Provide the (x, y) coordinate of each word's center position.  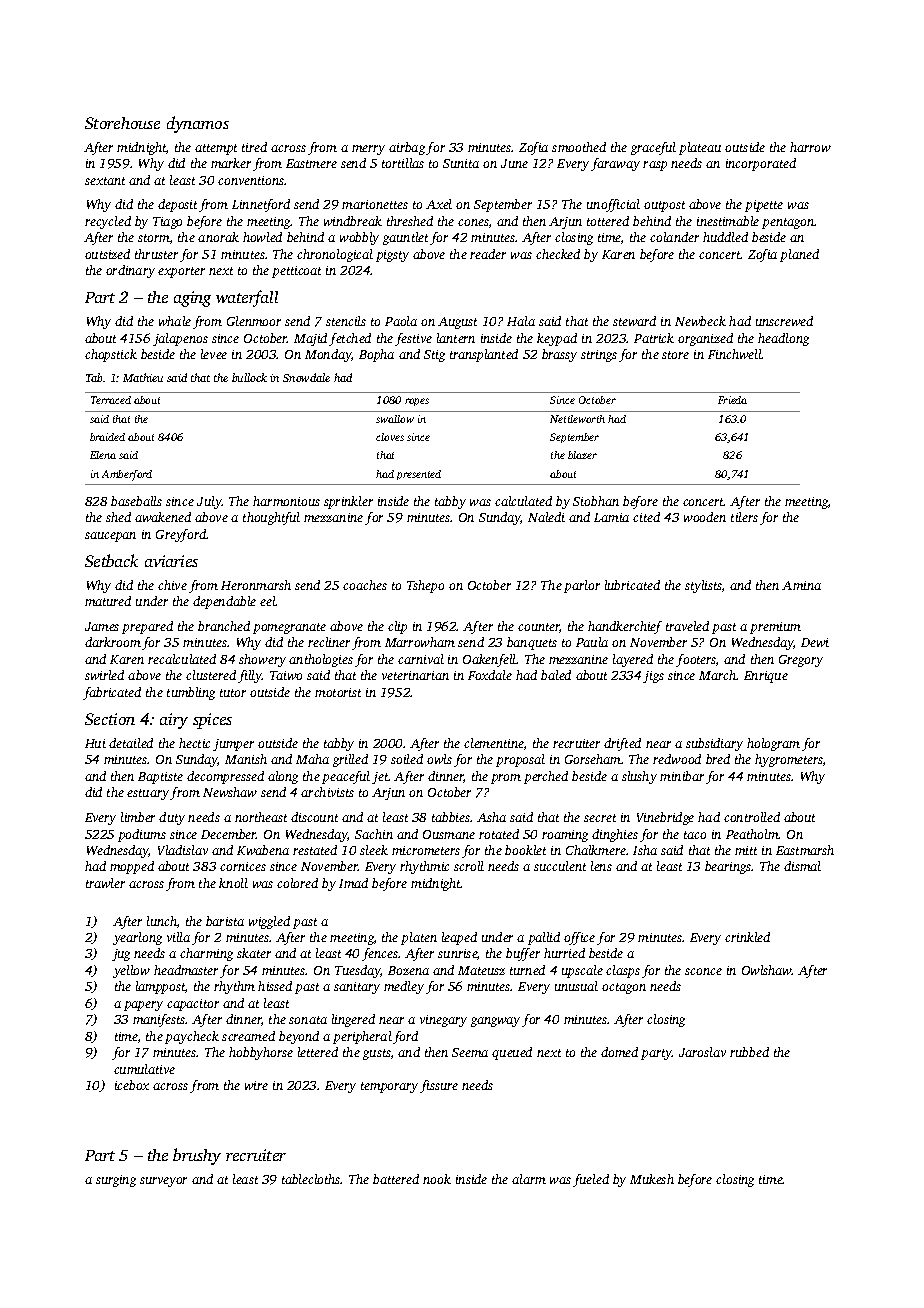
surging (116, 1181)
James (102, 626)
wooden (705, 517)
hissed (275, 986)
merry (368, 150)
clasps (623, 971)
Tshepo (425, 586)
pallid (544, 938)
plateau (700, 148)
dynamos (198, 124)
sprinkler (348, 502)
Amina (801, 585)
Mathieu (143, 377)
